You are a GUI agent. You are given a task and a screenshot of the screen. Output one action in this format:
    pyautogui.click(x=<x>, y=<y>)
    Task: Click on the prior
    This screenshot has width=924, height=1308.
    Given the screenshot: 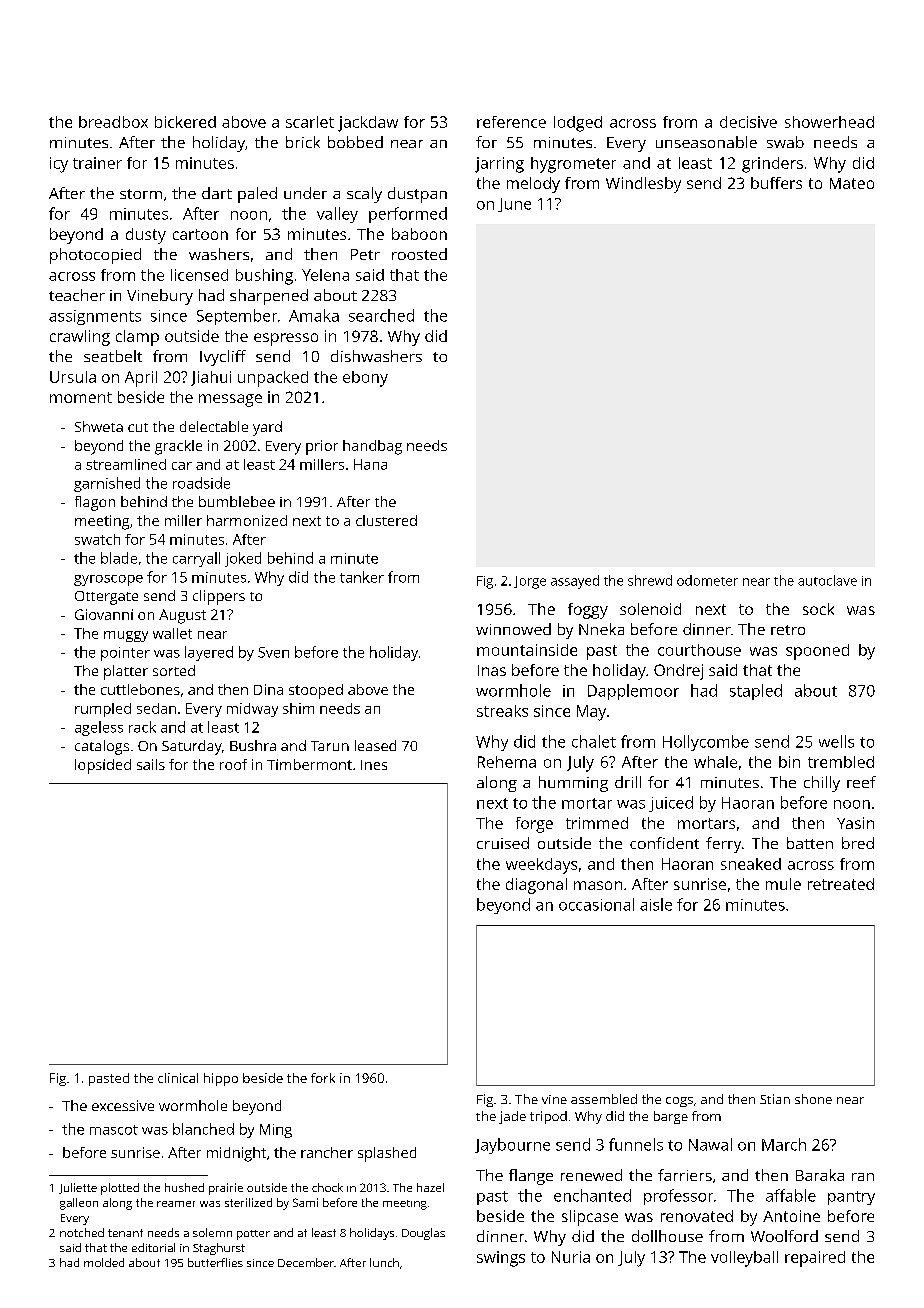 What is the action you would take?
    pyautogui.click(x=322, y=447)
